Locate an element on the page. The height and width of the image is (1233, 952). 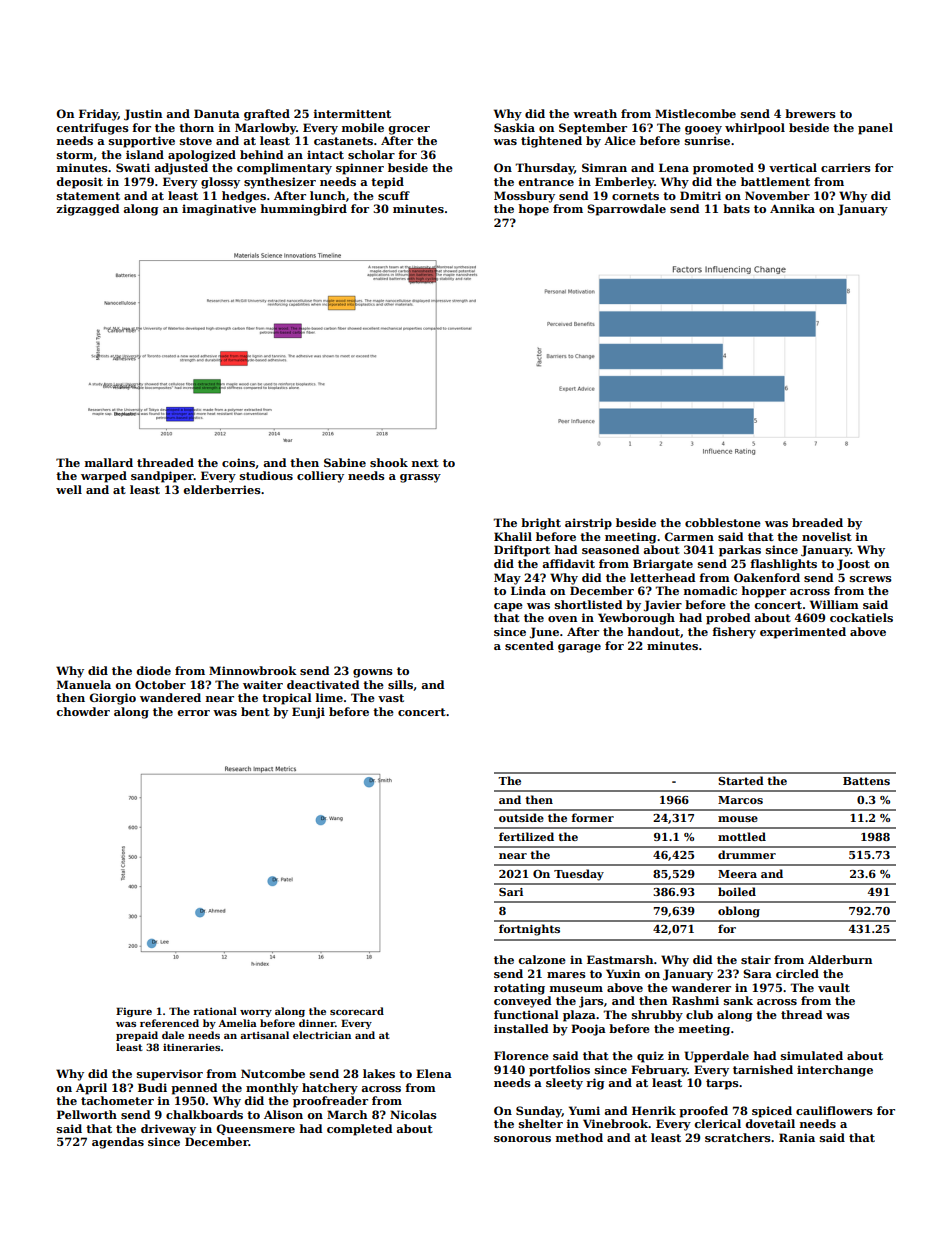
brewers is located at coordinates (810, 113).
